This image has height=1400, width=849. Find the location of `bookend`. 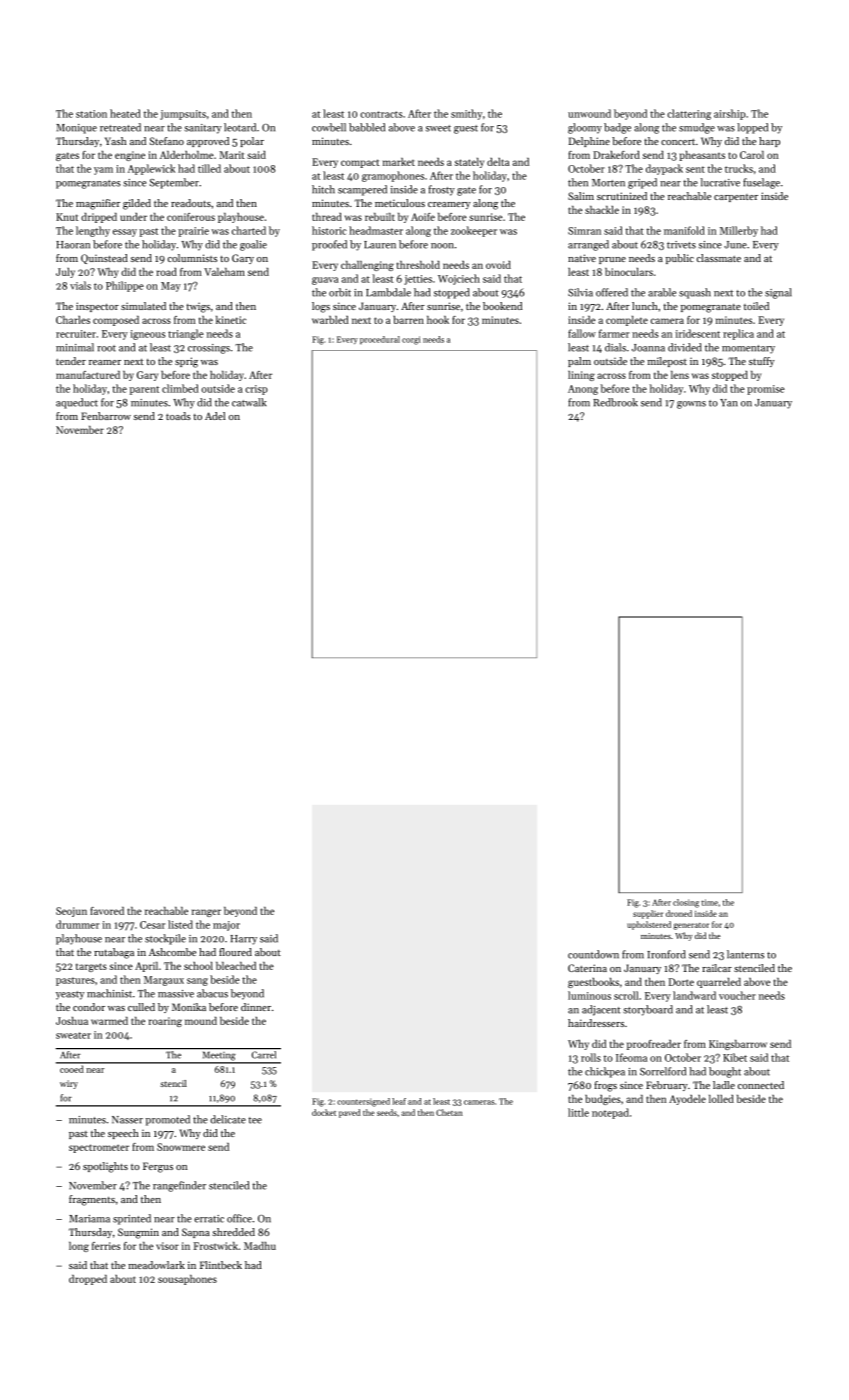

bookend is located at coordinates (502, 306).
